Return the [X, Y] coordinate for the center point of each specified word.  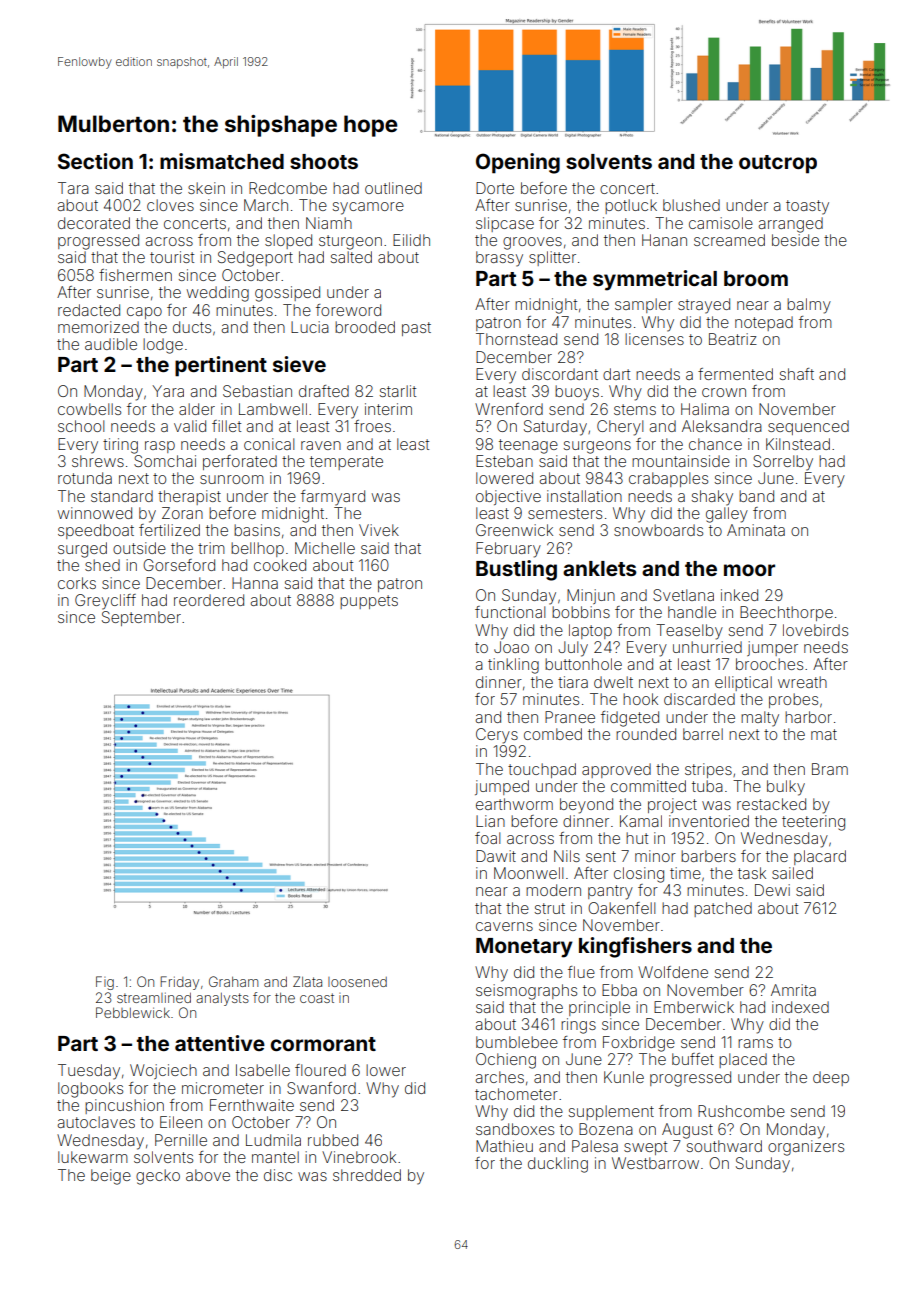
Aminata [756, 530]
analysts [222, 999]
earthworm [514, 804]
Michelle [325, 548]
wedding [218, 294]
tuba [707, 786]
